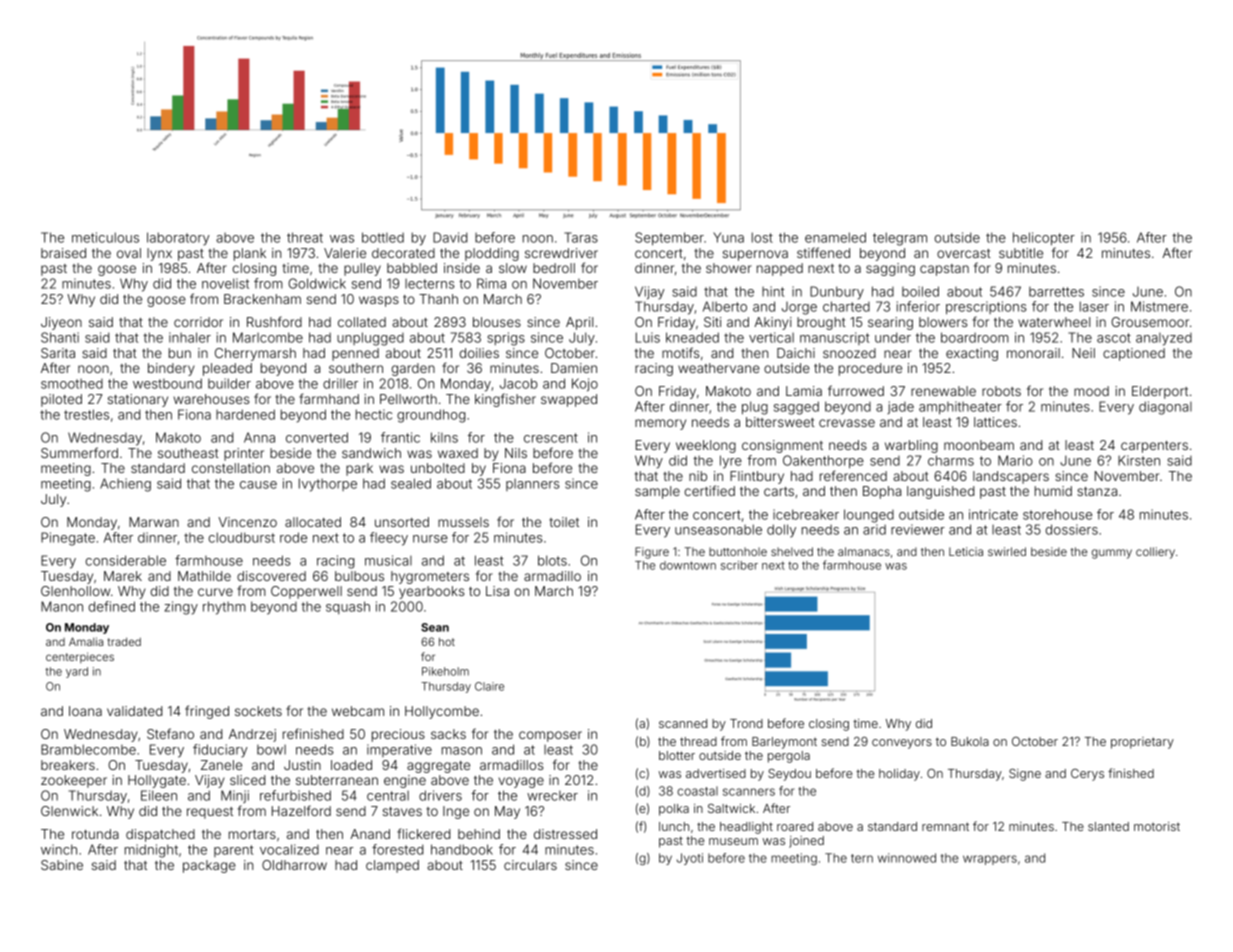 The height and width of the document is (952, 1233). I want to click on fiduciary, so click(220, 751).
